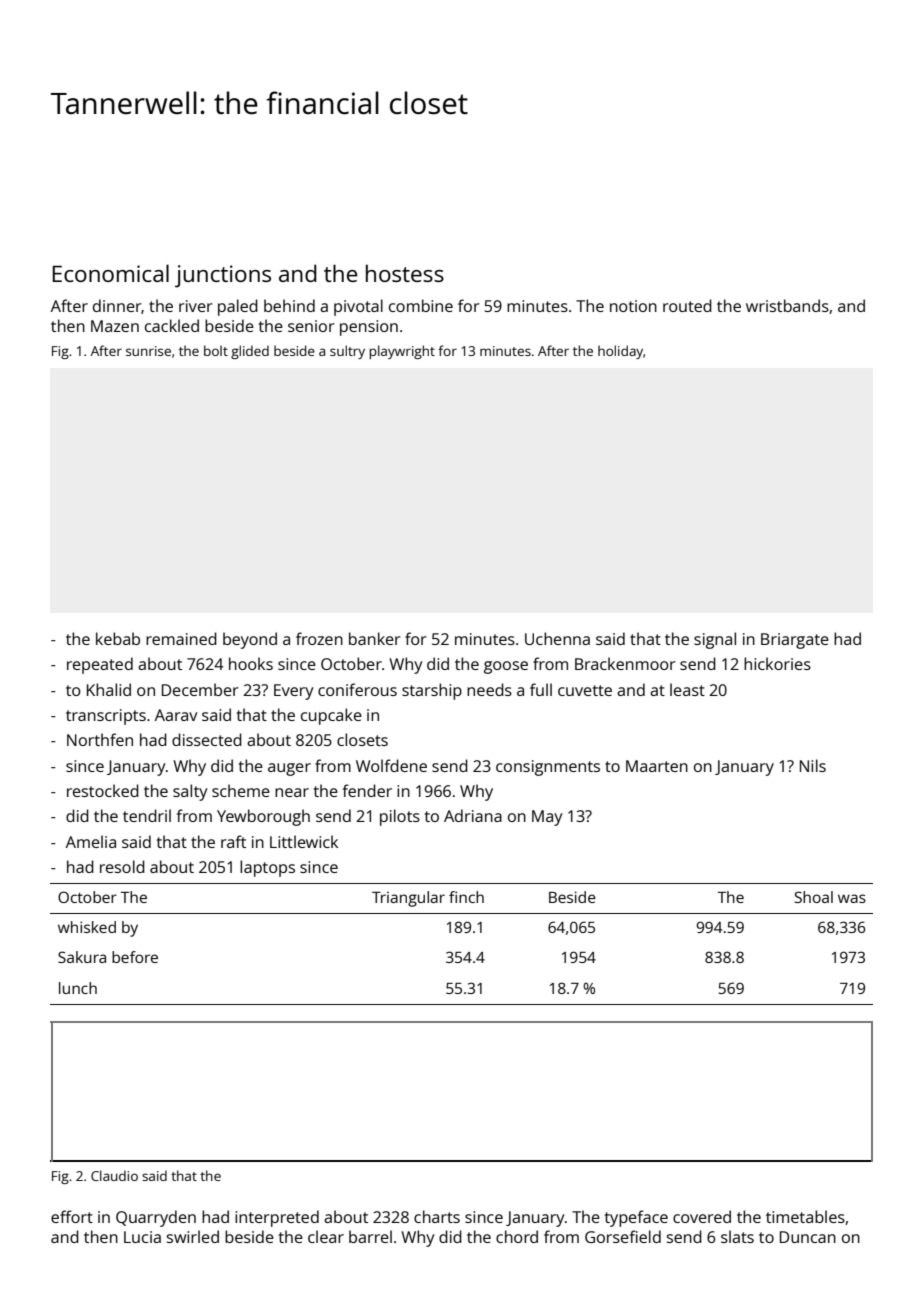  Describe the element at coordinates (408, 899) in the screenshot. I see `Triangular` at that location.
